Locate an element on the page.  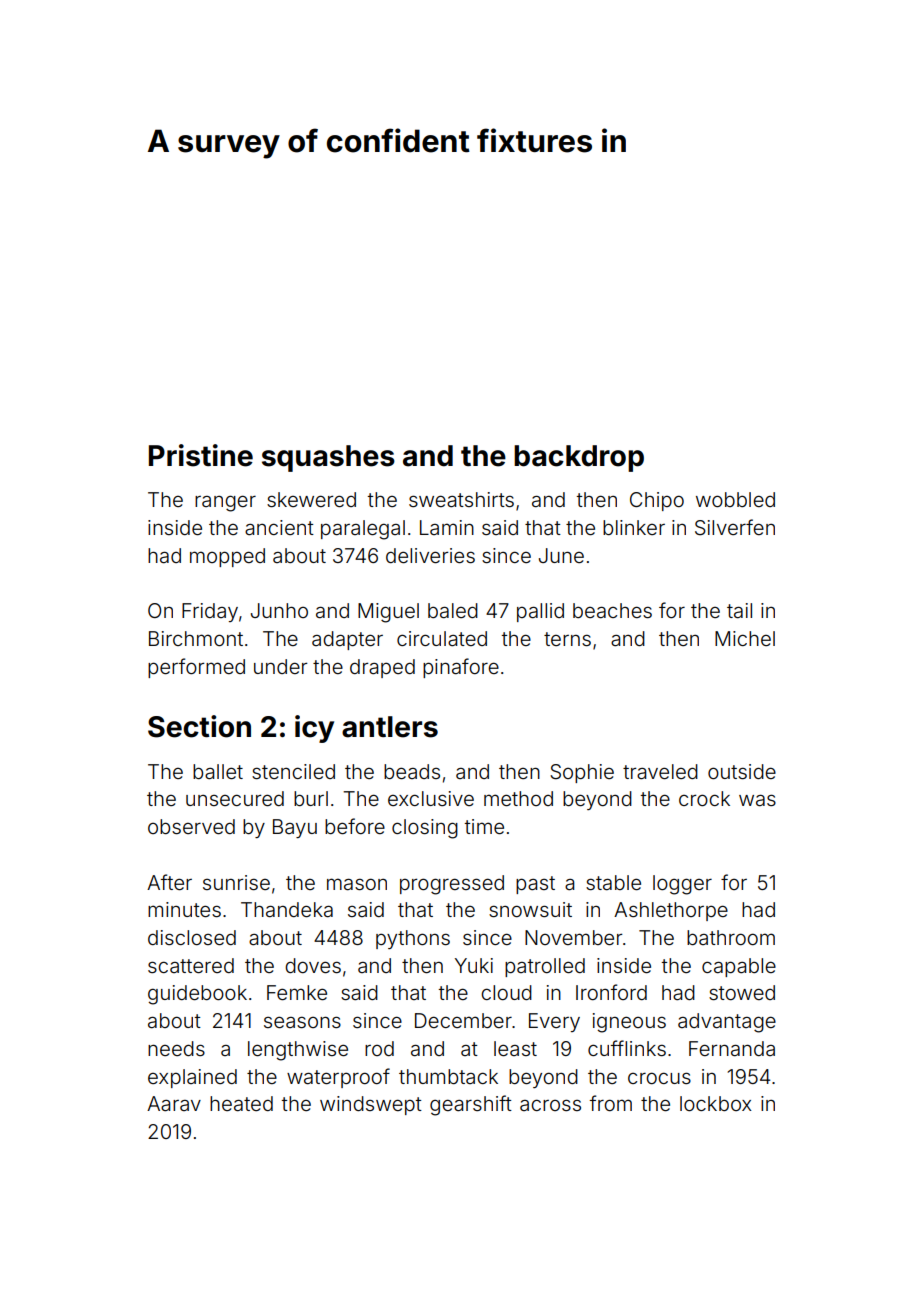
Pristine is located at coordinates (201, 455).
